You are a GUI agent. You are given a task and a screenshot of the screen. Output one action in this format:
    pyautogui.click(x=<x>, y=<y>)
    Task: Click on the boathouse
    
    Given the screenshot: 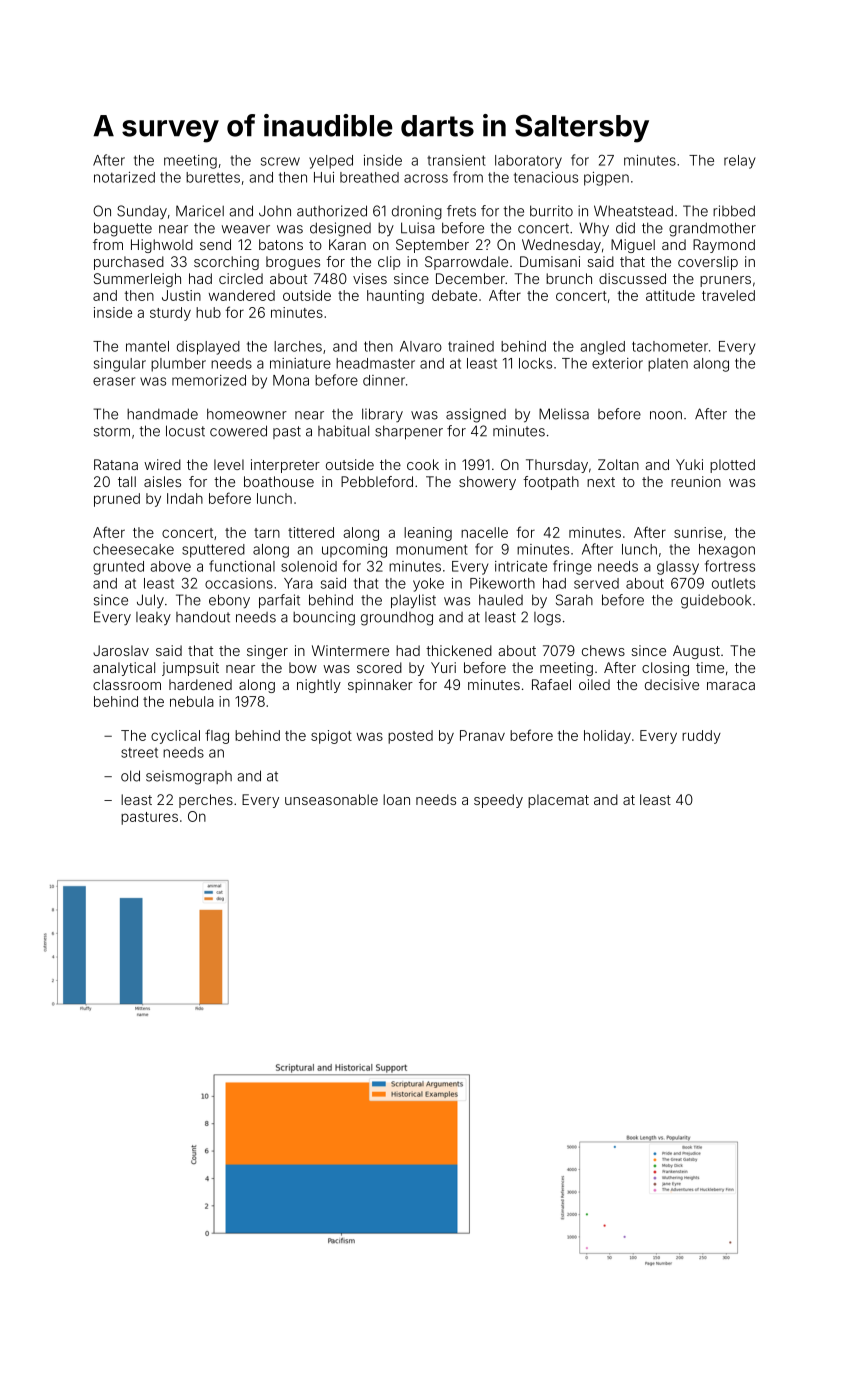 What is the action you would take?
    pyautogui.click(x=279, y=481)
